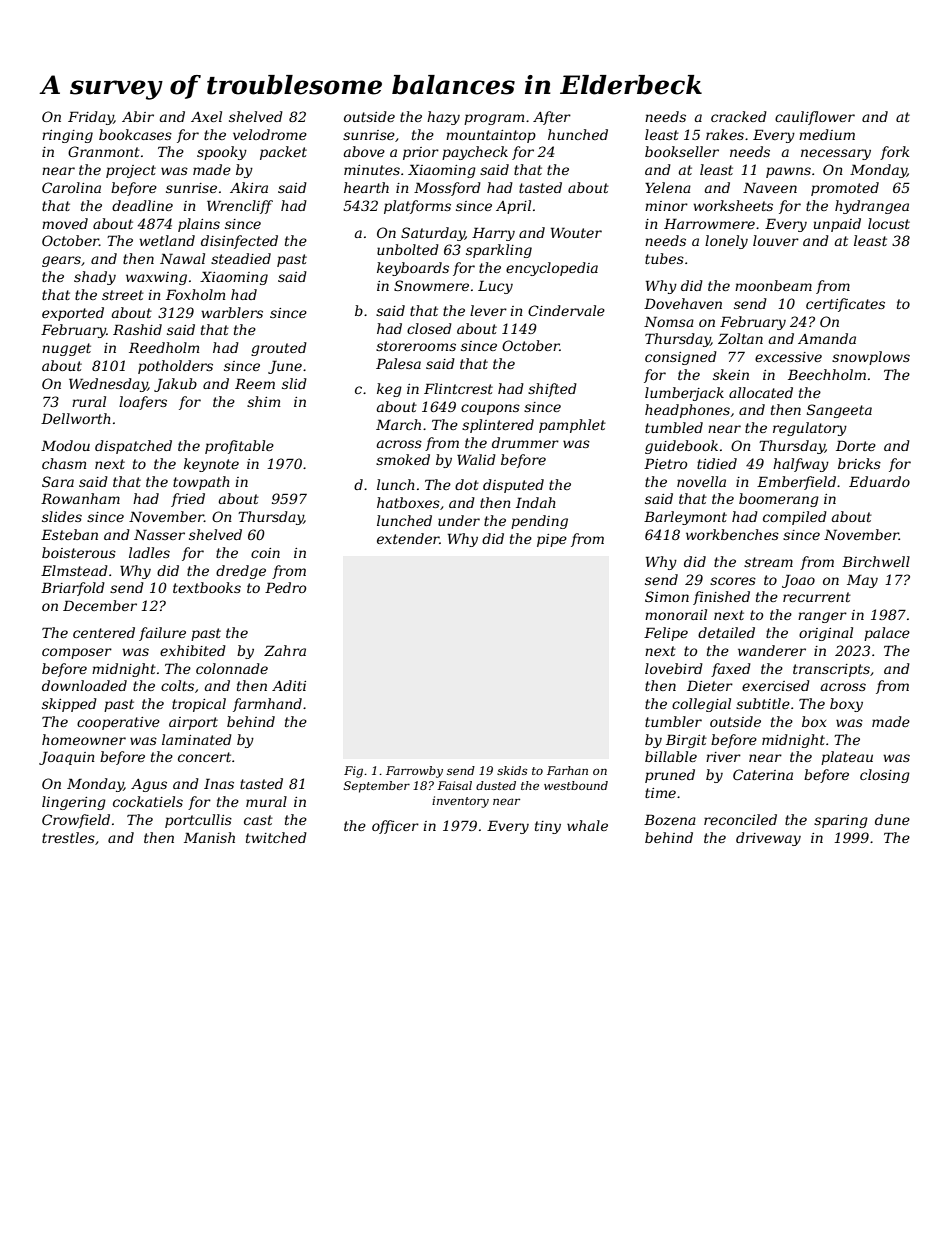  What do you see at coordinates (669, 321) in the document?
I see `Nomsa` at bounding box center [669, 321].
